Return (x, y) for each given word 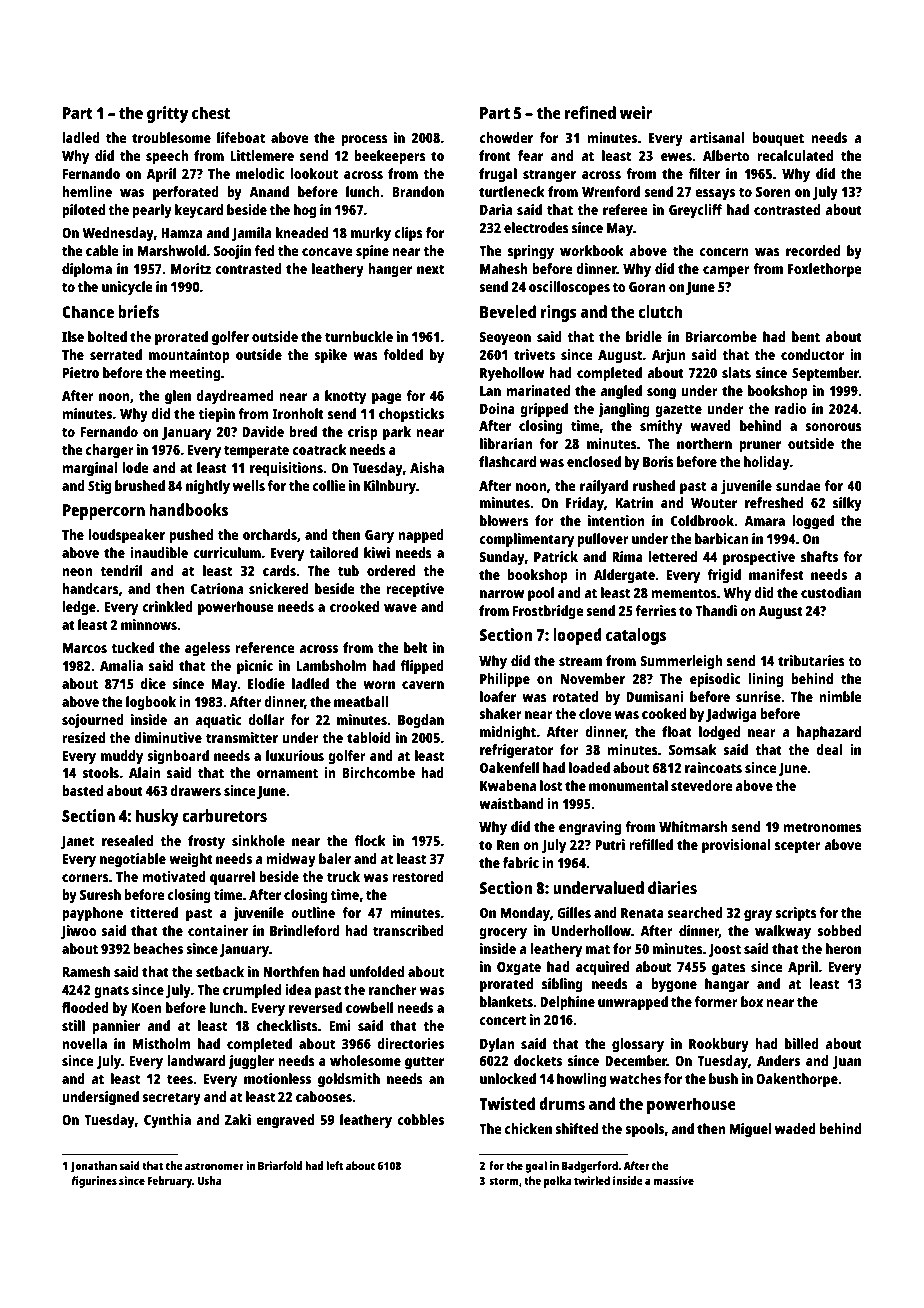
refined (590, 112)
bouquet (778, 139)
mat (598, 949)
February (169, 1182)
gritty (167, 114)
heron (843, 948)
